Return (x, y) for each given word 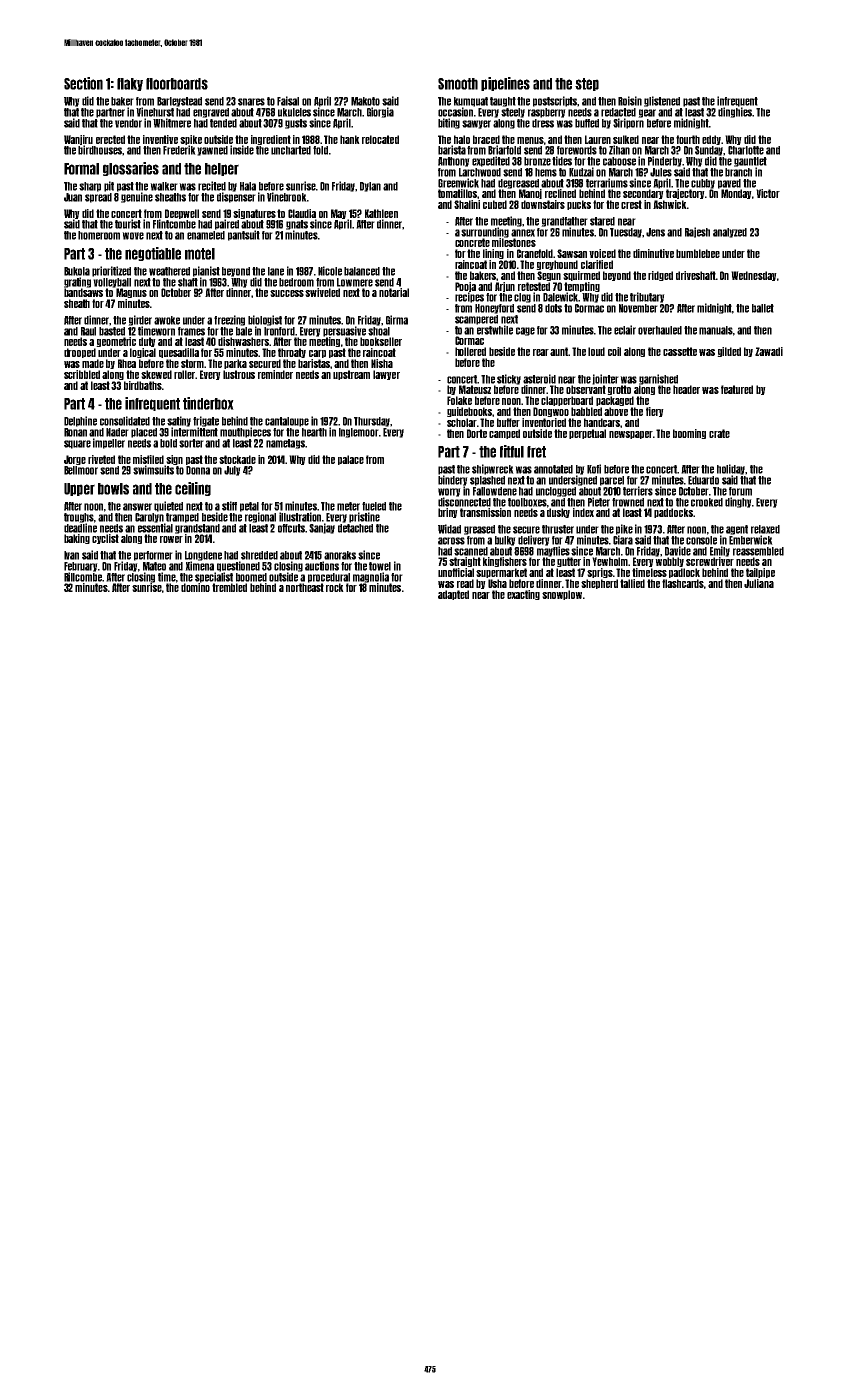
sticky (509, 379)
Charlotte (746, 150)
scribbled (82, 374)
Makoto (365, 101)
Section (83, 83)
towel (380, 566)
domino (195, 587)
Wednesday (754, 276)
